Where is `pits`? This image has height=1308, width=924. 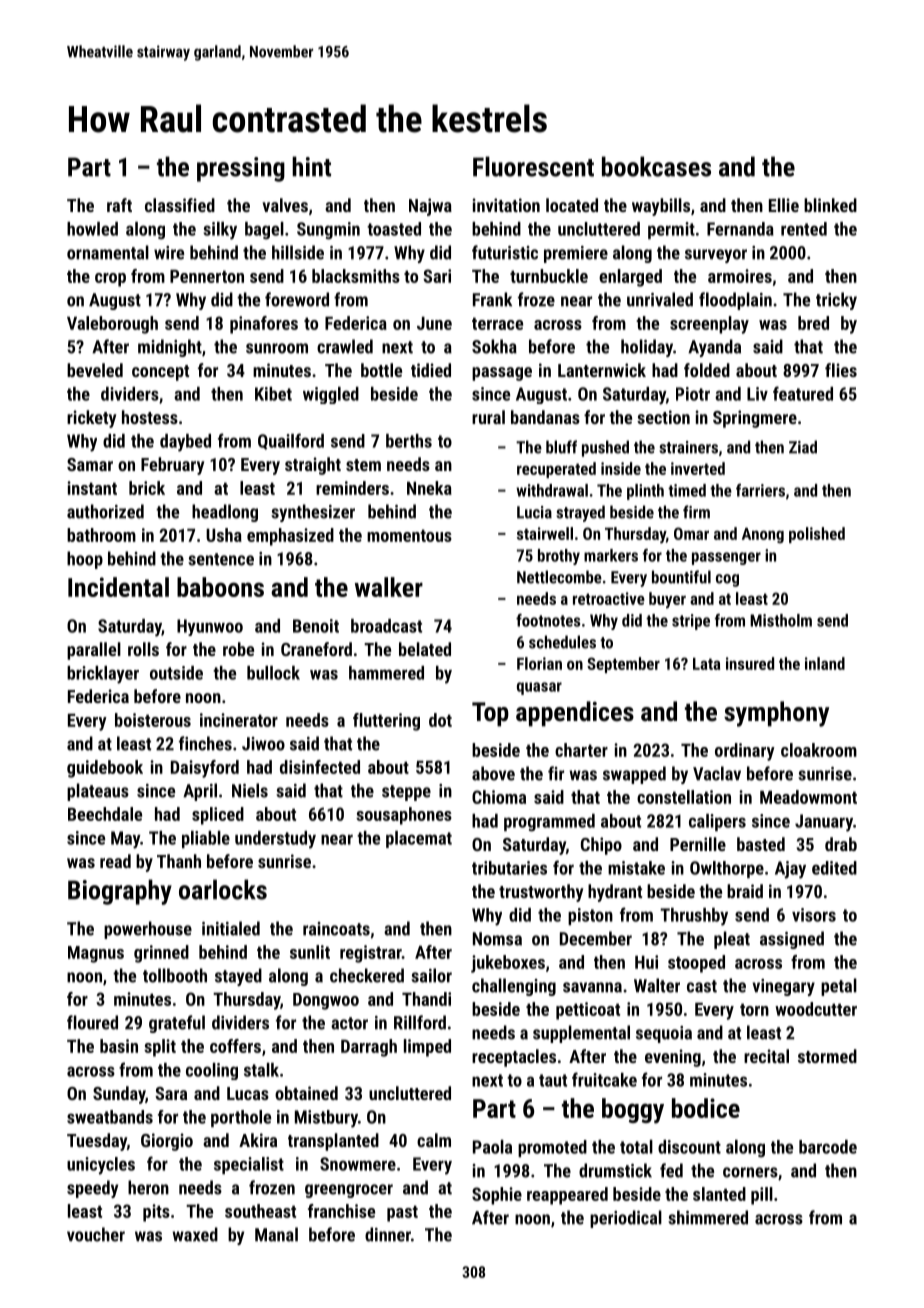 pits is located at coordinates (156, 1213).
